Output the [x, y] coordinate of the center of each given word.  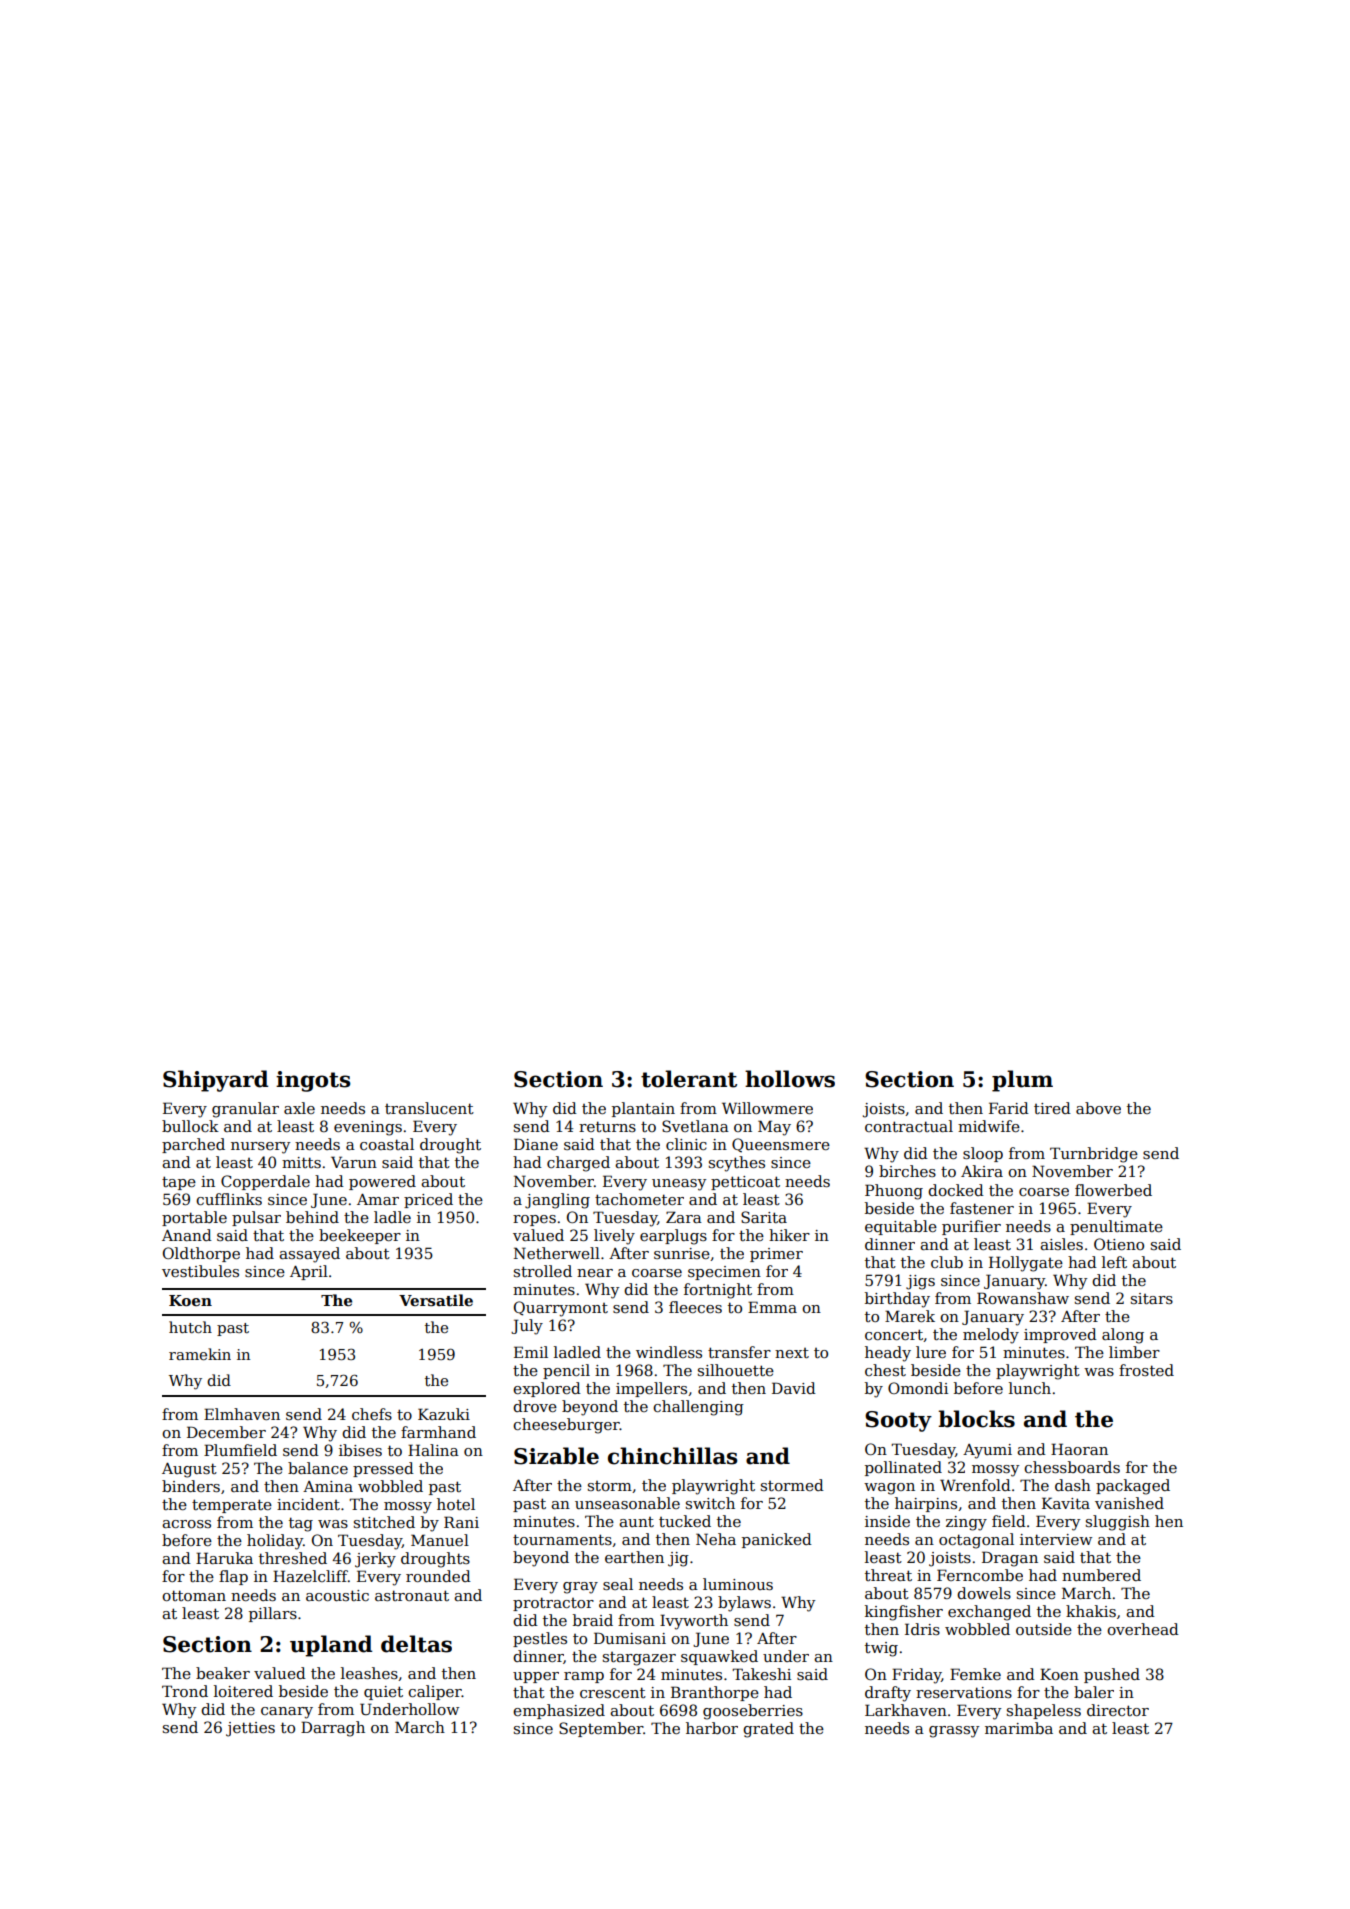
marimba [1019, 1728]
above [1098, 1108]
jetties [250, 1729]
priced [428, 1200]
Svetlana [695, 1126]
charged [578, 1164]
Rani [461, 1522]
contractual [909, 1126]
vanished [1129, 1503]
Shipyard [215, 1081]
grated [768, 1730]
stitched [384, 1522]
